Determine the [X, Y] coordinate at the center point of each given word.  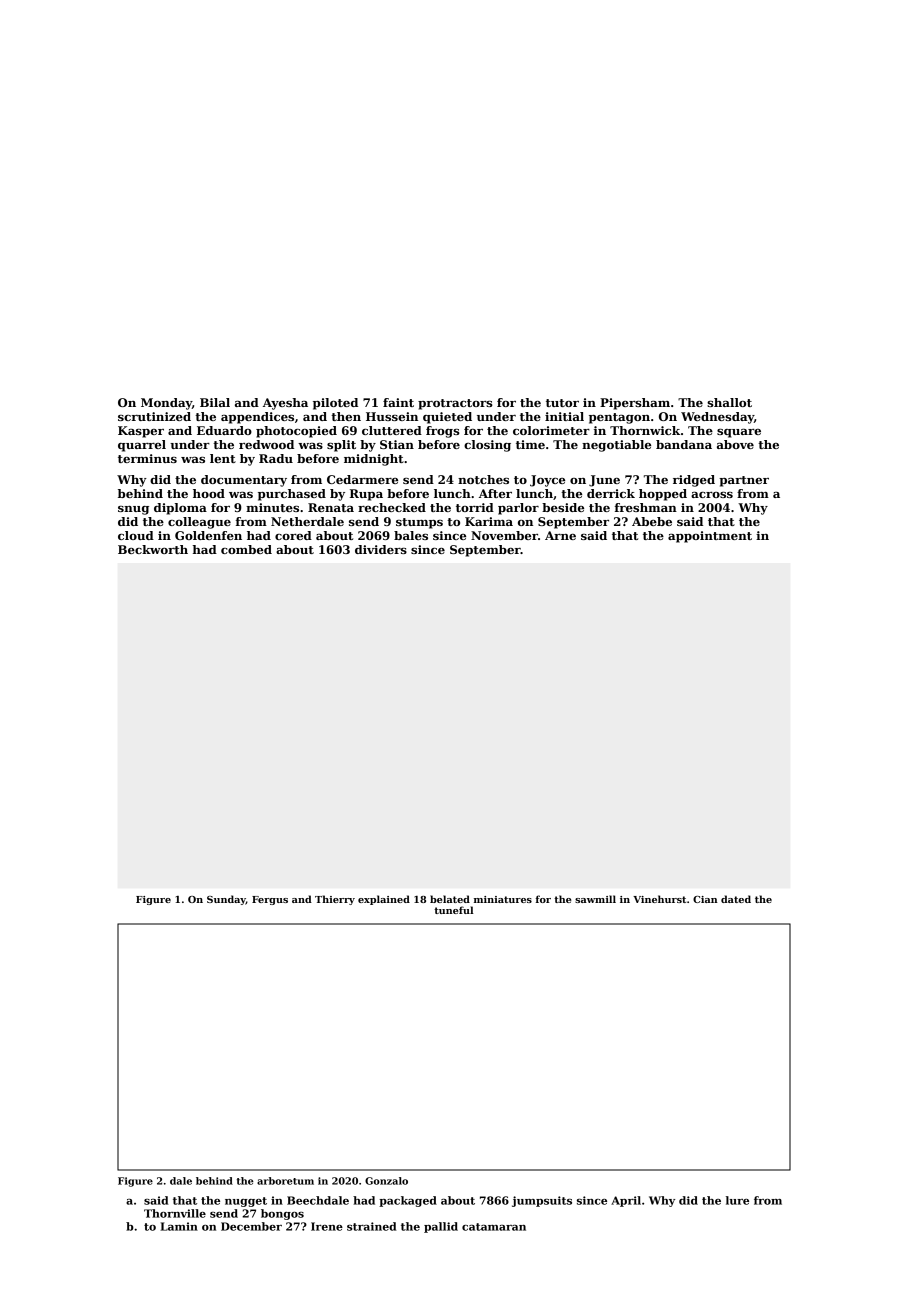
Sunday [226, 900]
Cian [705, 899]
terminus [147, 458]
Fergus [270, 900]
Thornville [175, 1213]
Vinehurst [659, 899]
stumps [419, 523]
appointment [710, 537]
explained [384, 900]
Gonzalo [386, 1181]
